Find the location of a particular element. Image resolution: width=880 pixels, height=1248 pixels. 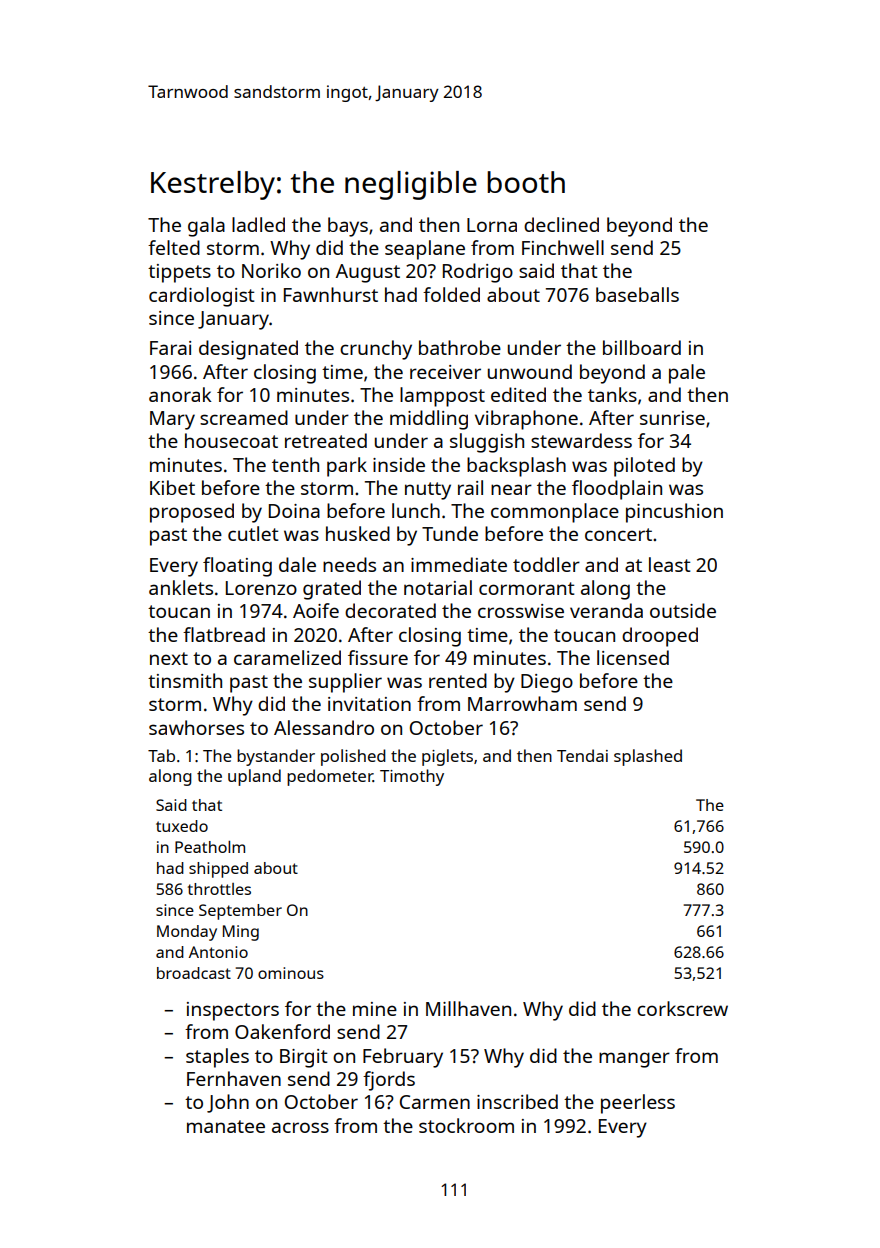

billboard is located at coordinates (642, 347).
